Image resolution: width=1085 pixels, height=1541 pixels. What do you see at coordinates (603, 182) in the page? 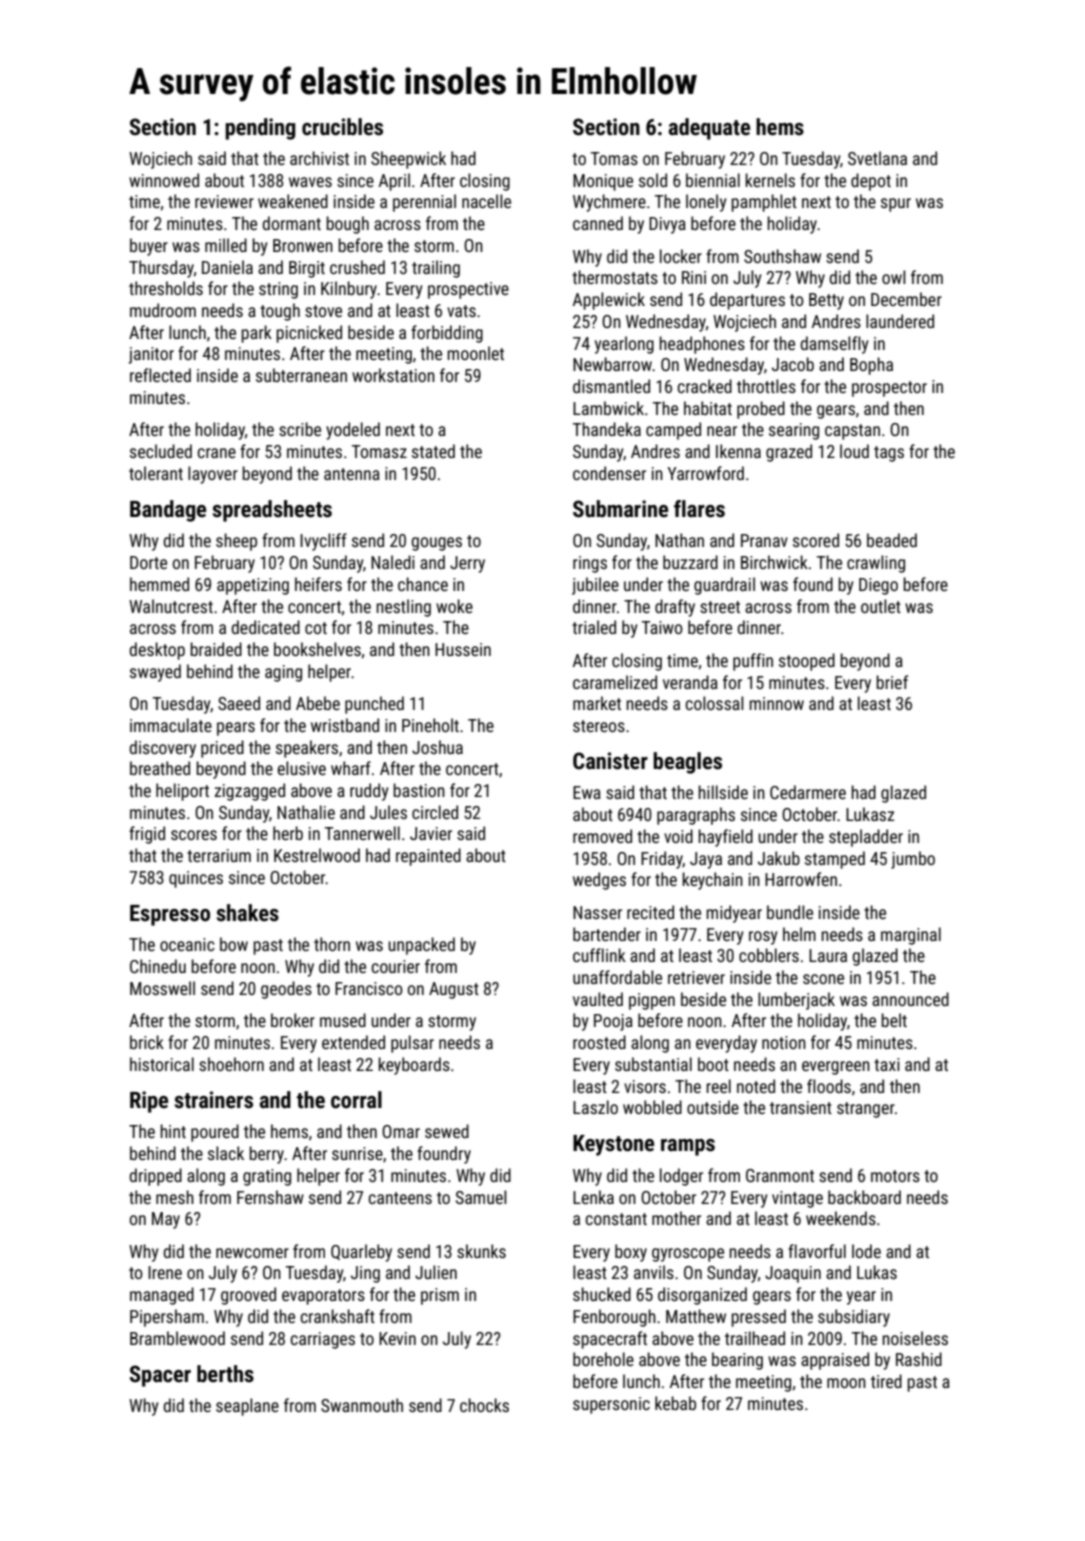
I see `Monique` at bounding box center [603, 182].
